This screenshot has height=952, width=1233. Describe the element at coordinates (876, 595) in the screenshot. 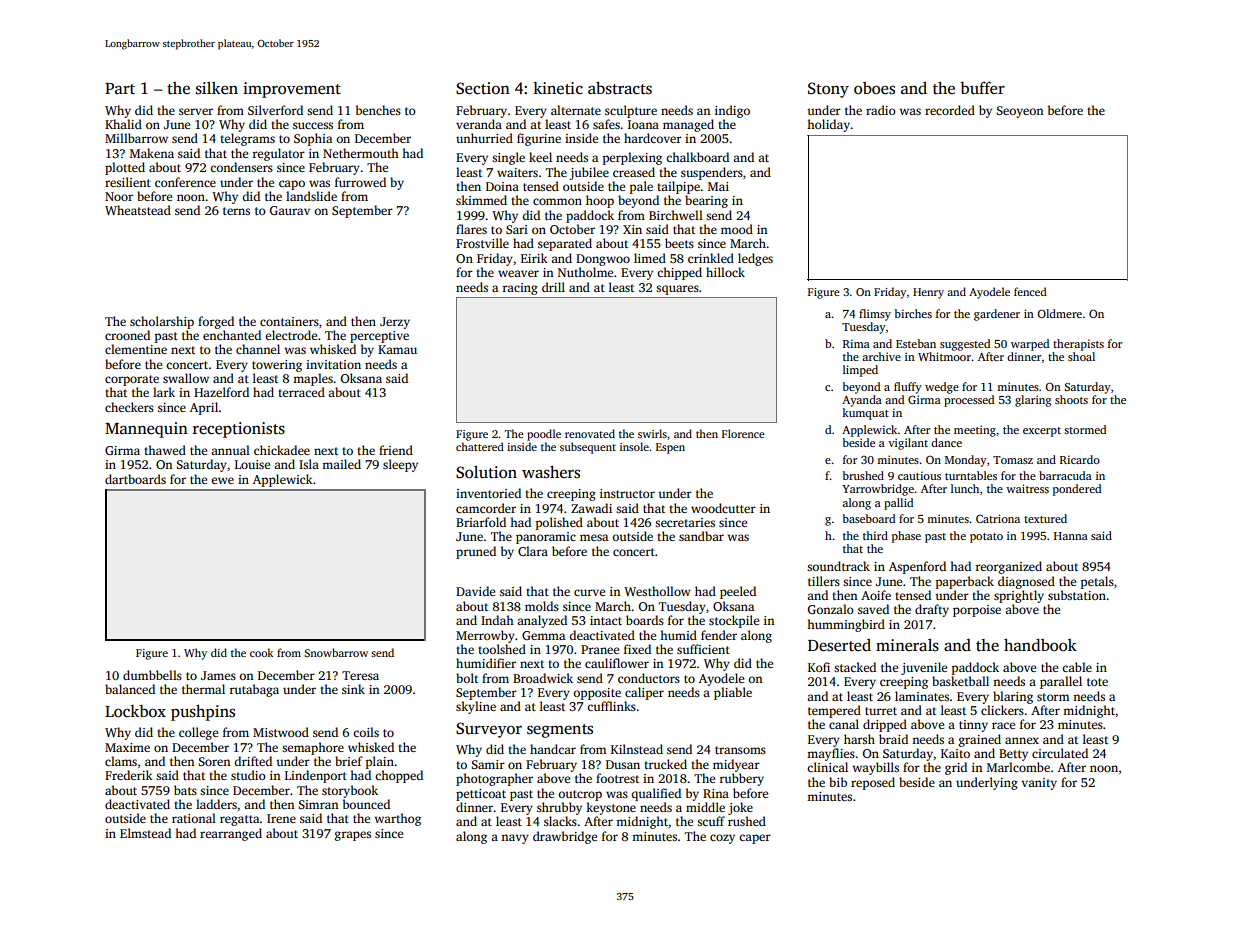

I see `Aoife` at that location.
